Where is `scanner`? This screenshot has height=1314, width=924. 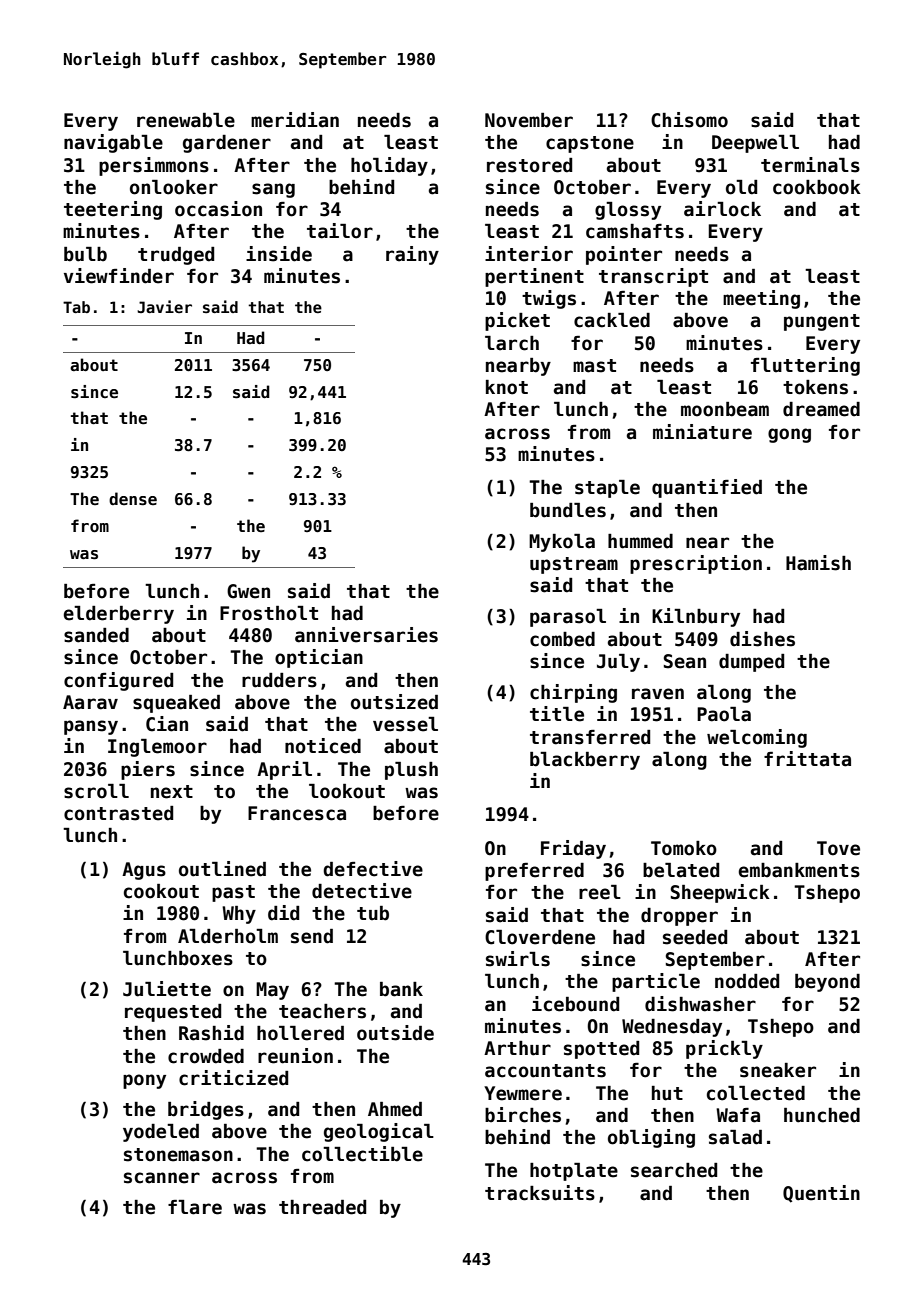 scanner is located at coordinates (162, 1178).
